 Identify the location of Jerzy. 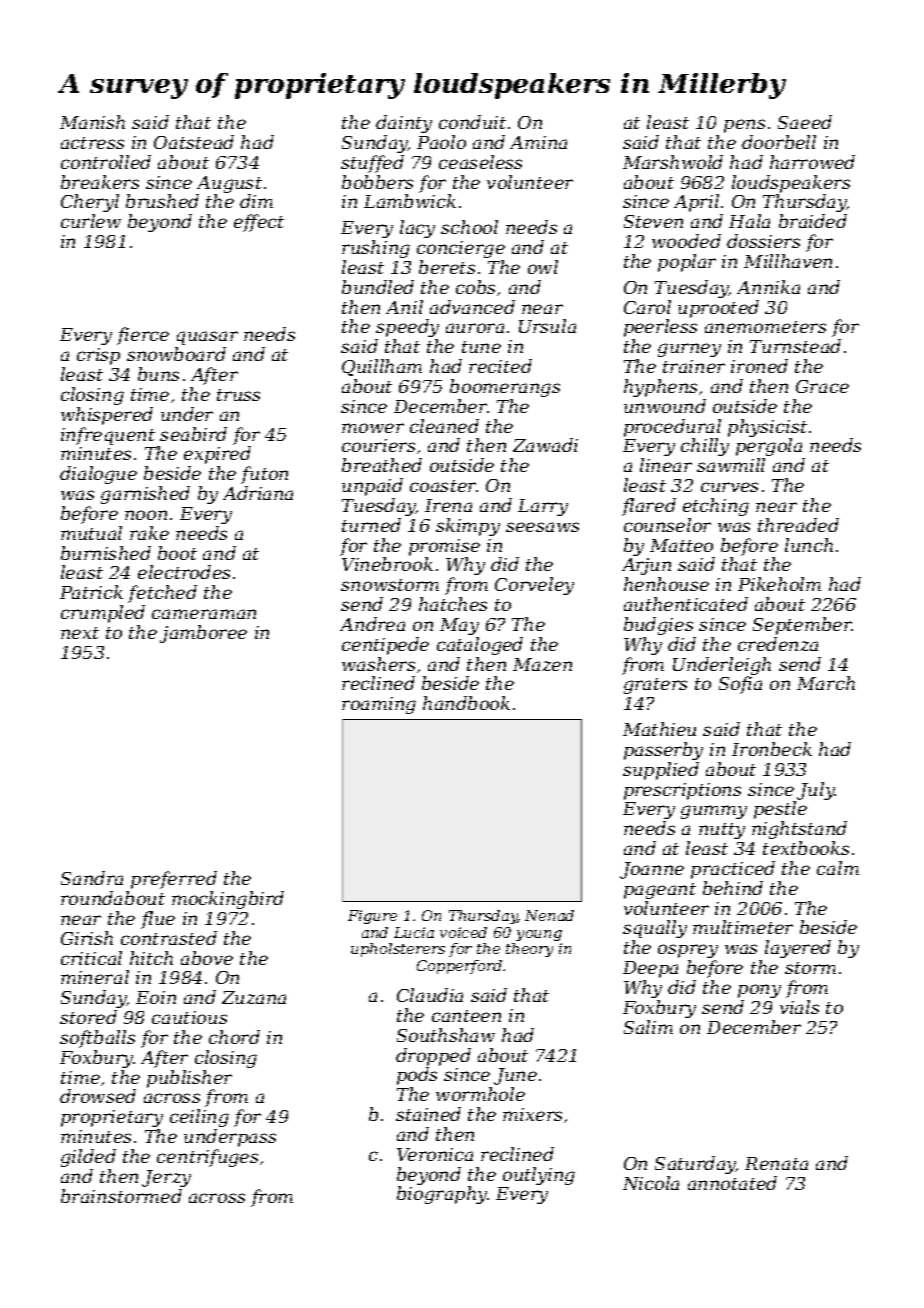
(166, 1178).
